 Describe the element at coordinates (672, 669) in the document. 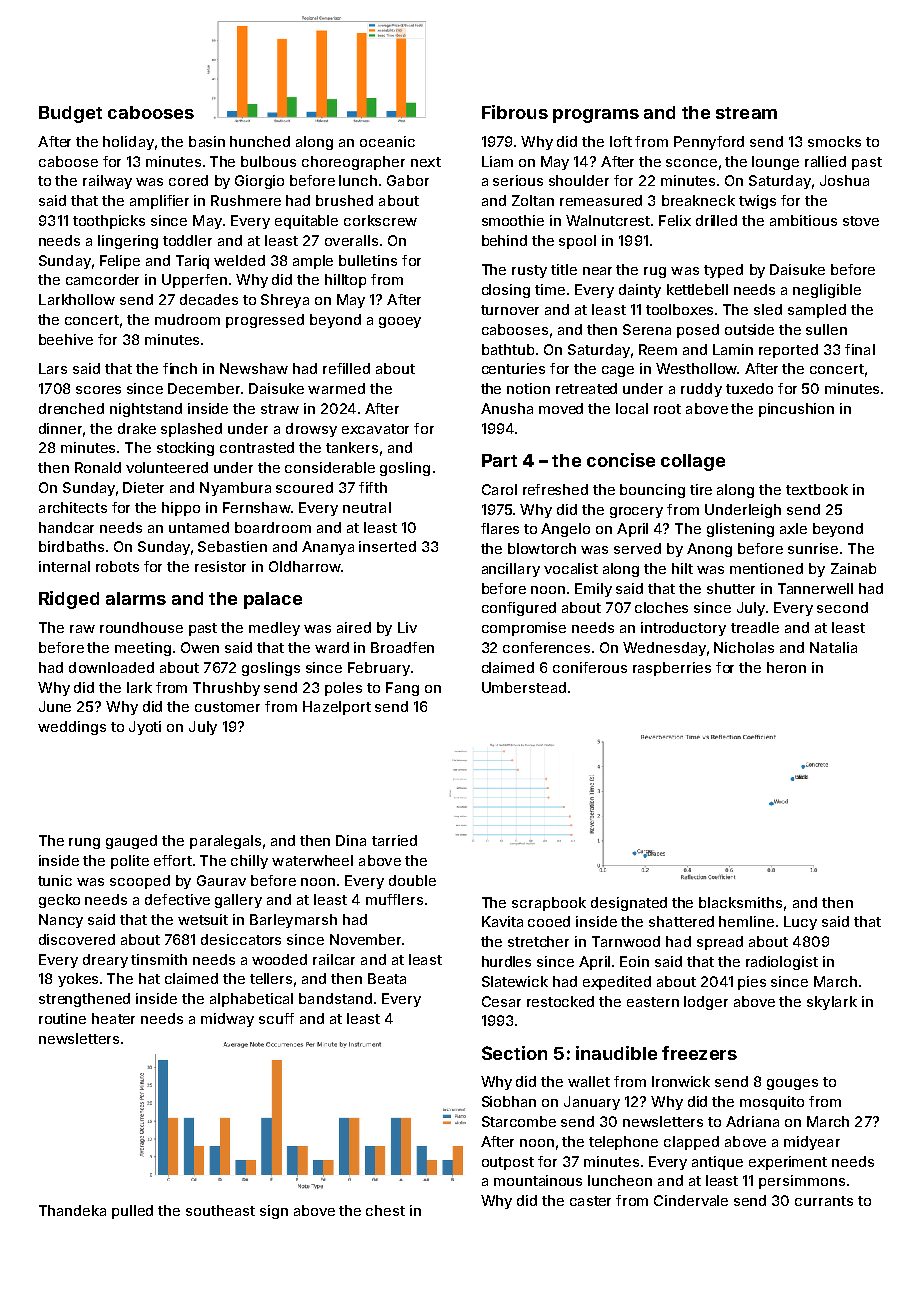

I see `raspberries` at that location.
